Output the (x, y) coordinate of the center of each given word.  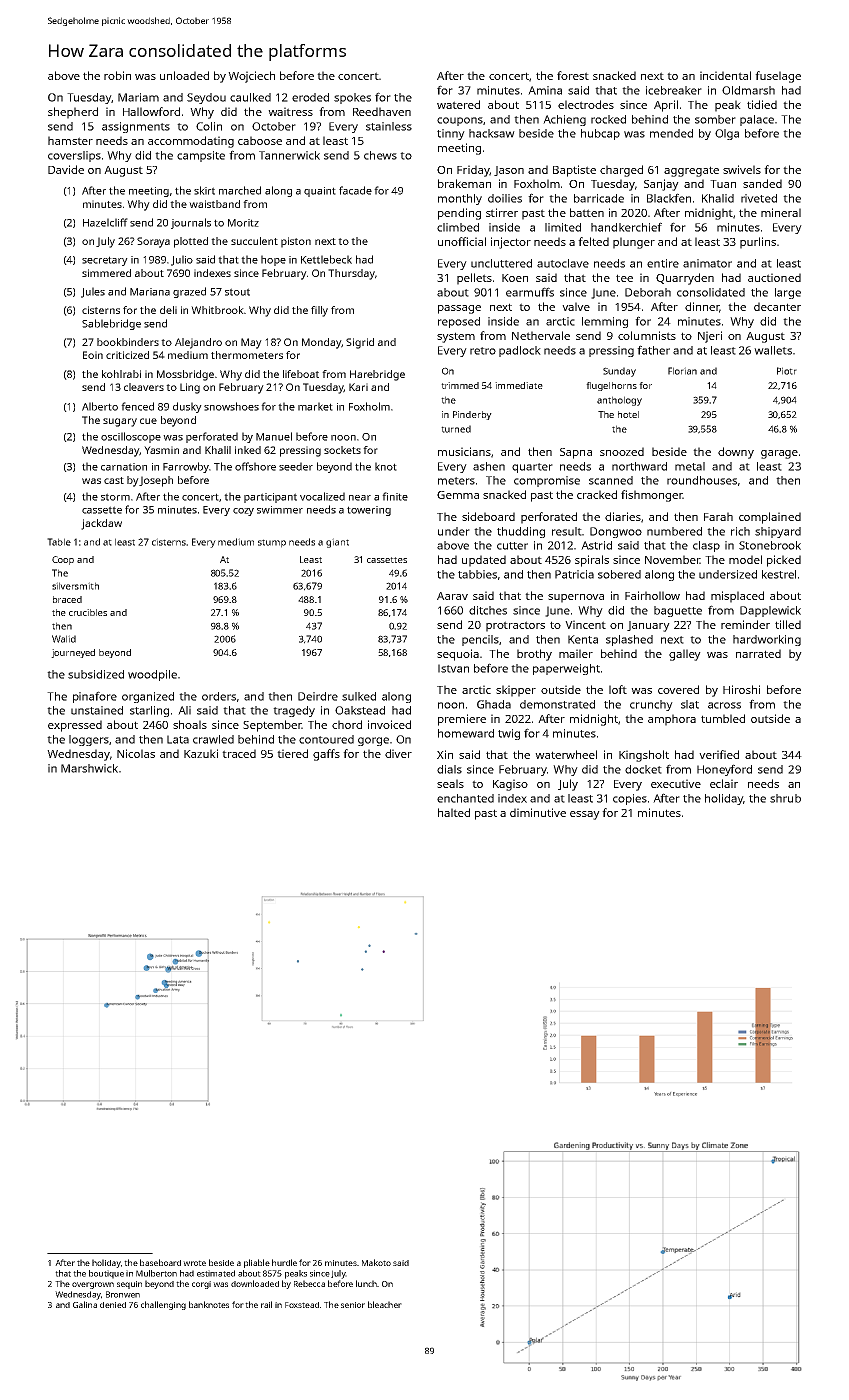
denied (113, 1305)
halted (454, 812)
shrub (785, 798)
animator (707, 263)
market (315, 406)
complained (770, 518)
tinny (451, 134)
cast (114, 480)
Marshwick (89, 768)
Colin (209, 126)
